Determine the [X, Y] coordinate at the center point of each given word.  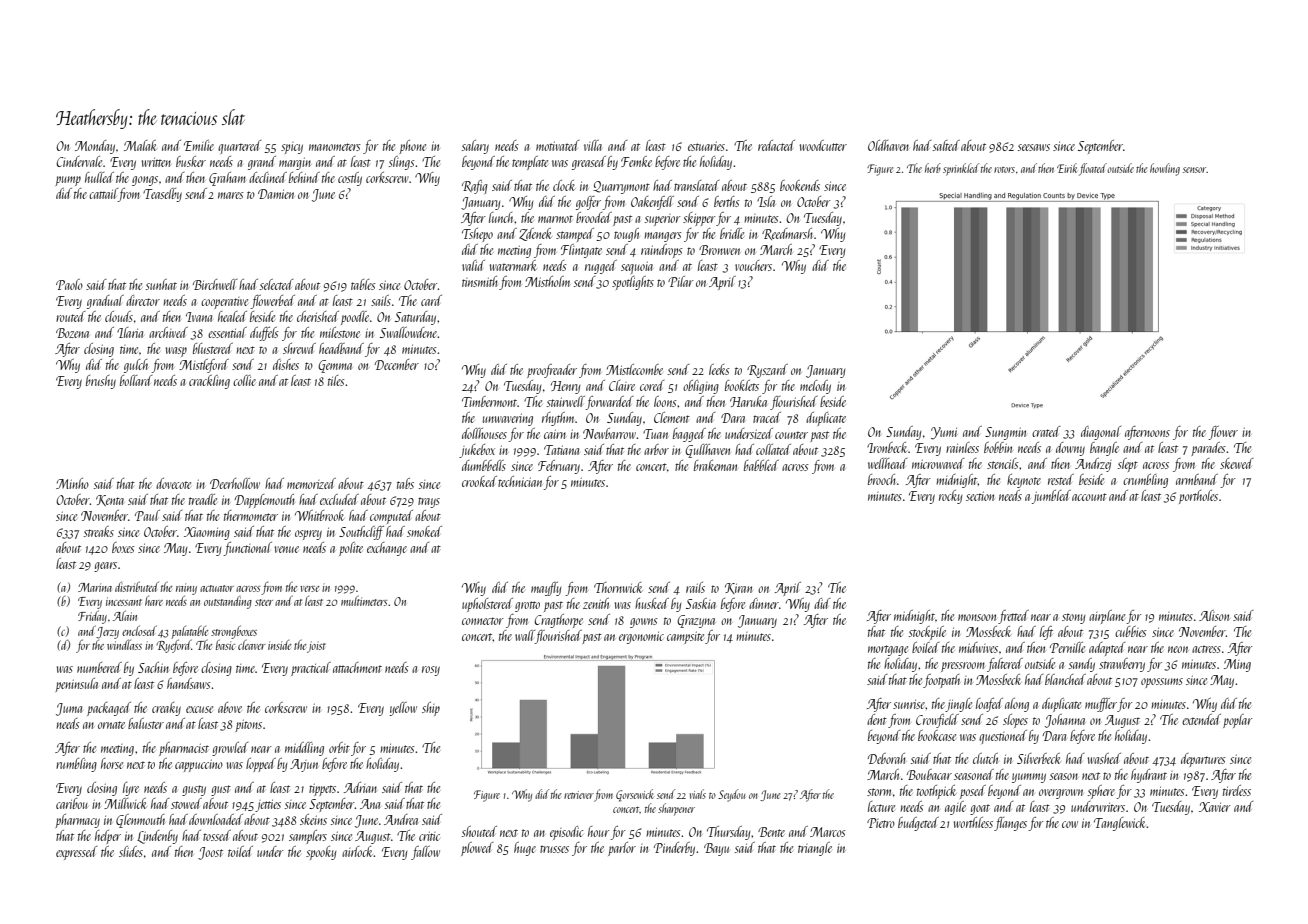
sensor [1195, 170]
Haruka [748, 401]
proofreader [552, 371]
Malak [140, 145]
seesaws [1034, 147]
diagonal [1101, 433]
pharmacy [77, 821]
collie [244, 380]
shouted [479, 831]
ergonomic [641, 638]
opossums [1162, 683]
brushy [101, 382]
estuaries [706, 146]
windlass [124, 644]
